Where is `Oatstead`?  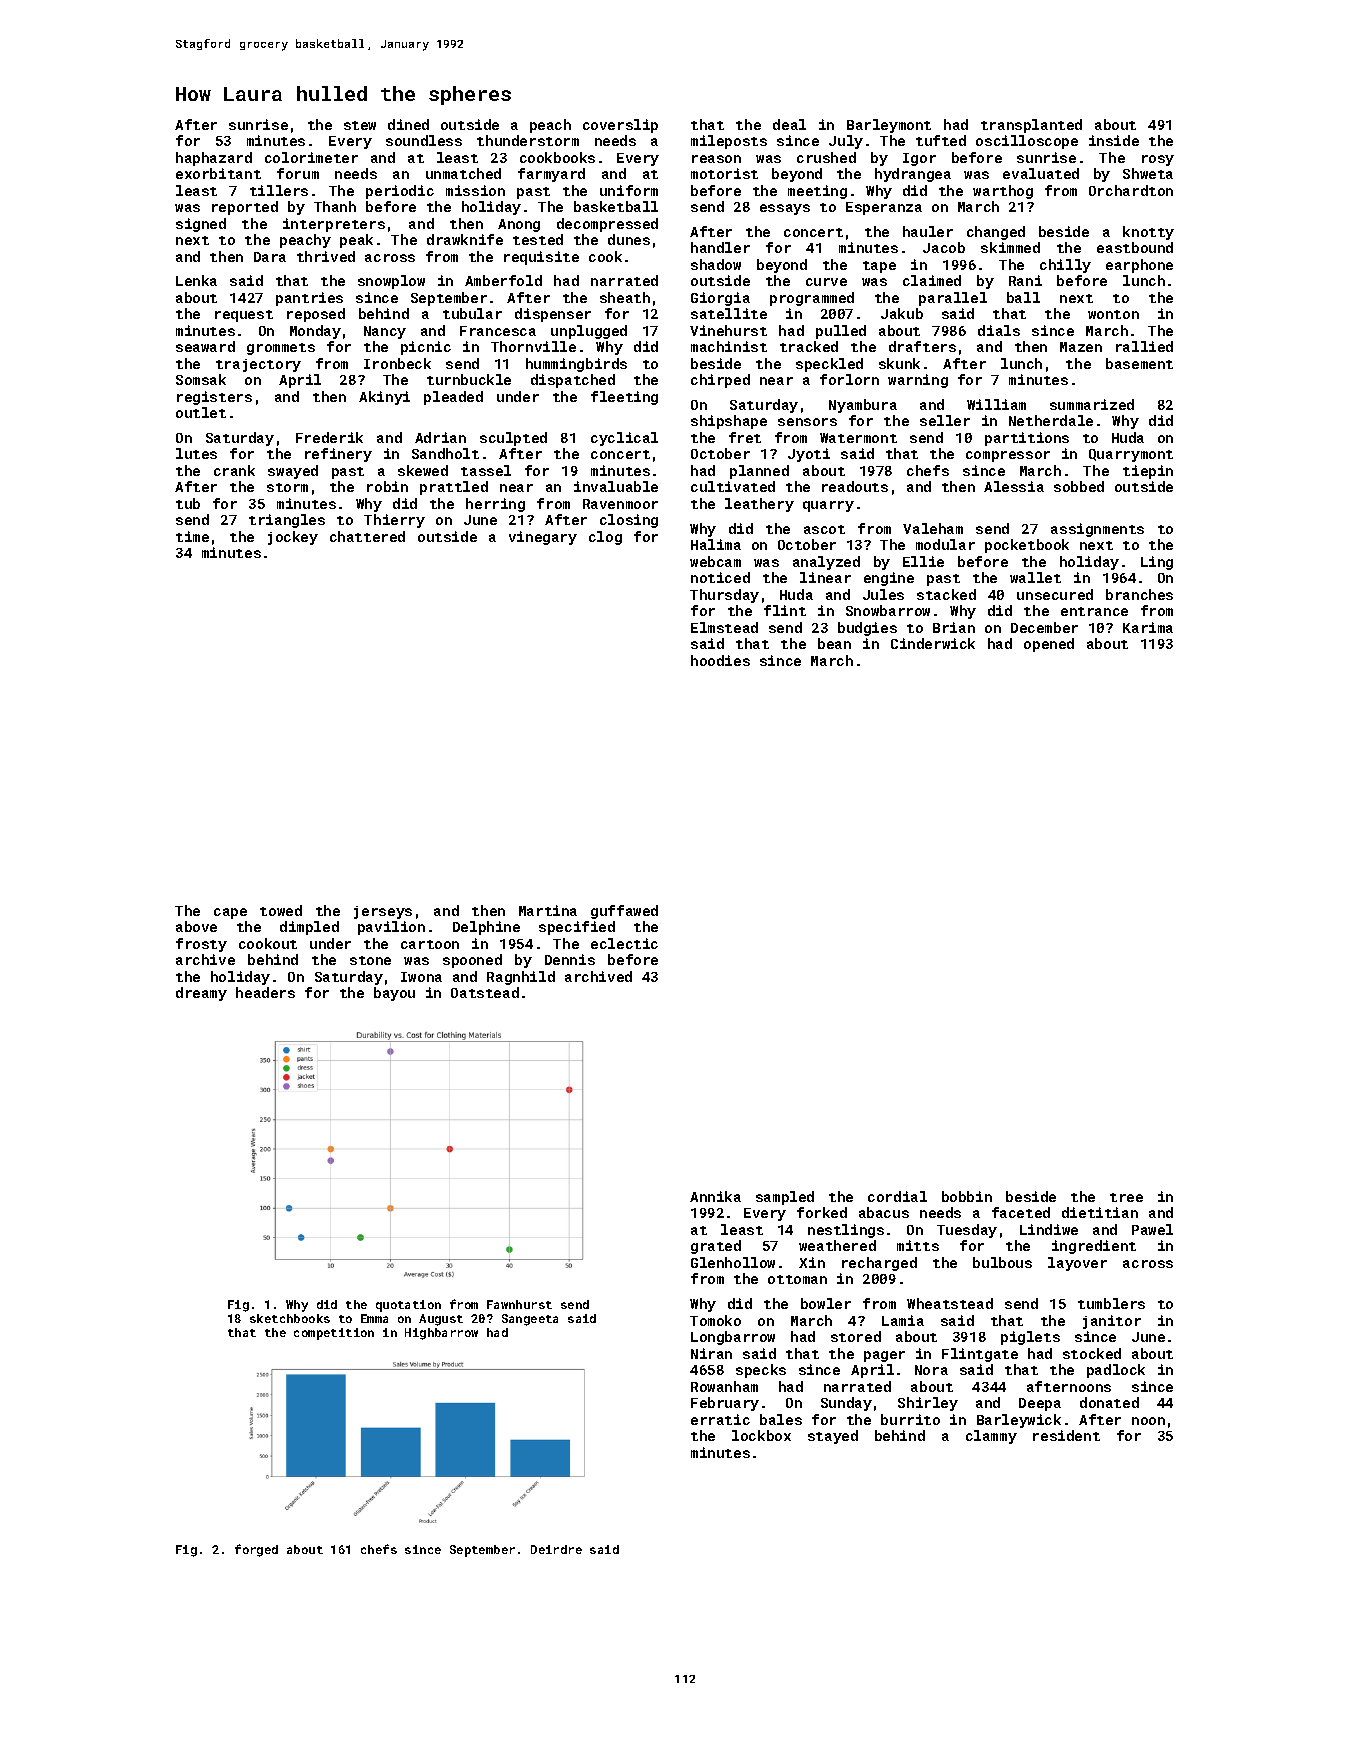 Oatstead is located at coordinates (485, 992).
